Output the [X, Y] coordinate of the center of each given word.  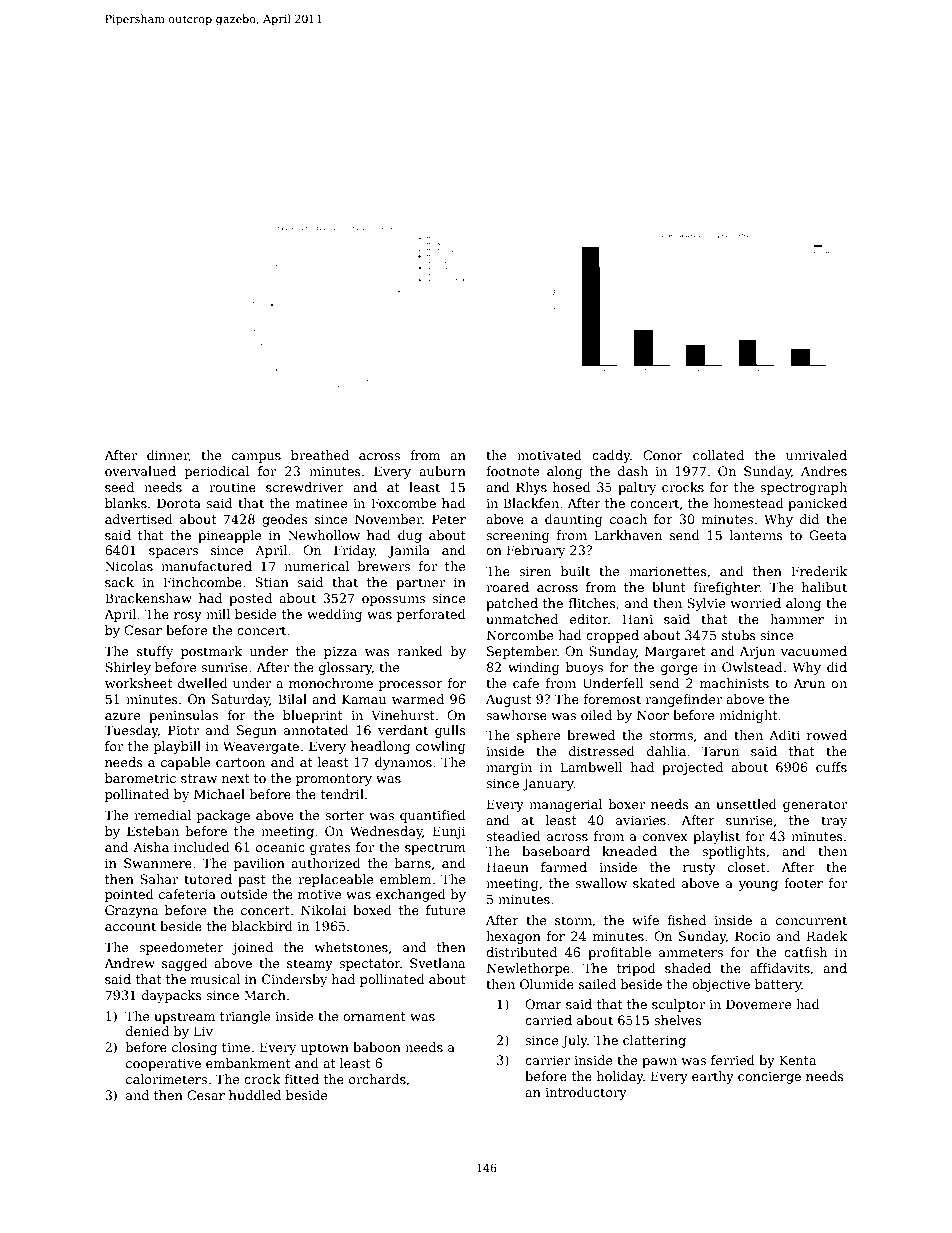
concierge [769, 1078]
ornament [374, 1016]
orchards [377, 1079]
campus [256, 458]
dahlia [666, 751]
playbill [177, 747]
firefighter [726, 588]
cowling [441, 747]
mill [218, 614]
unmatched [522, 619]
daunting [574, 520]
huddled [255, 1095]
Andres [824, 471]
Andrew [129, 963]
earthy [713, 1077]
